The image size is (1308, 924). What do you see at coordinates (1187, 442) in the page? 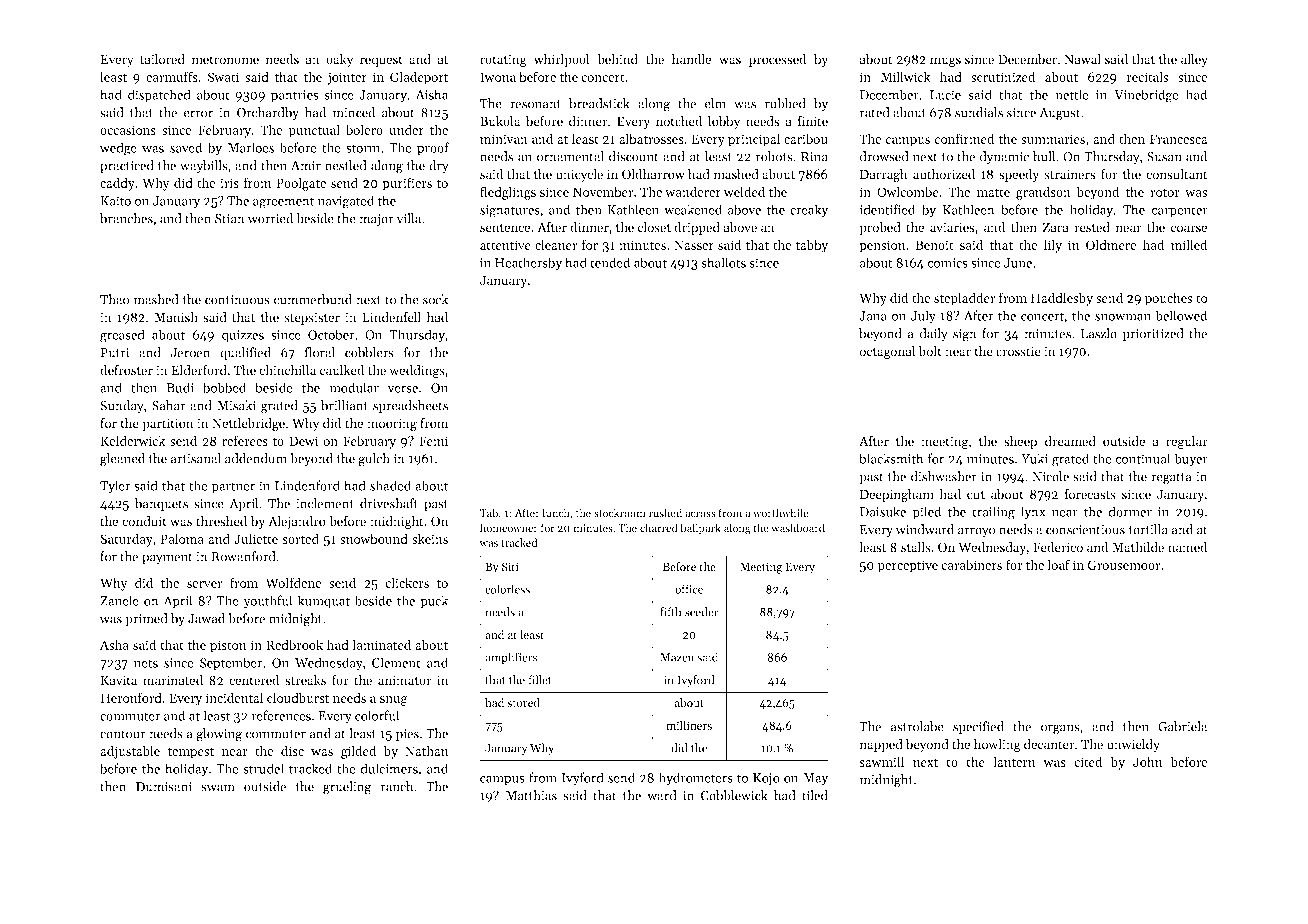
I see `regular` at bounding box center [1187, 442].
